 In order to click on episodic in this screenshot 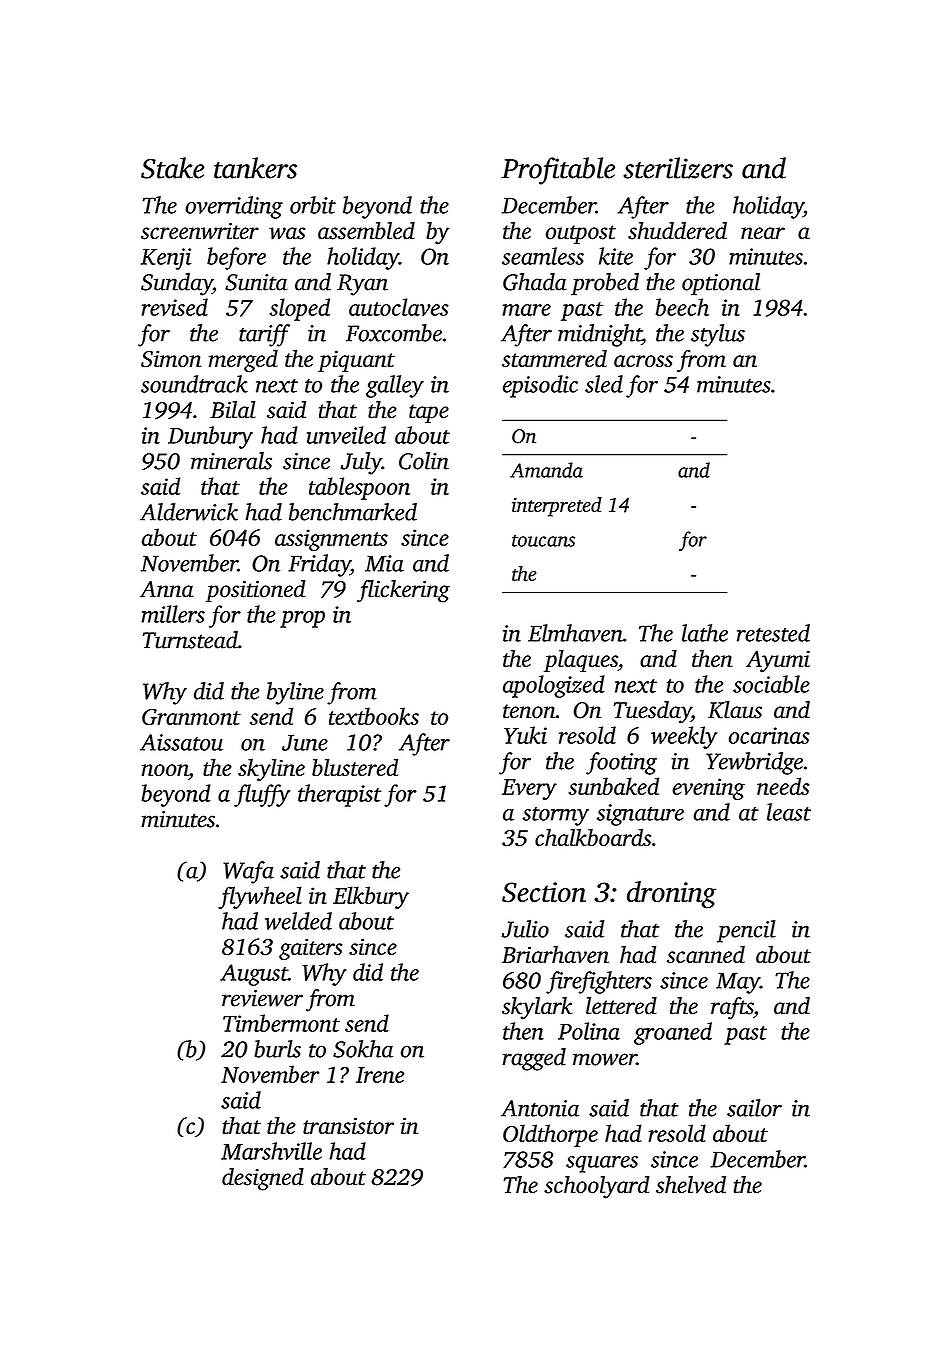, I will do `click(540, 386)`.
